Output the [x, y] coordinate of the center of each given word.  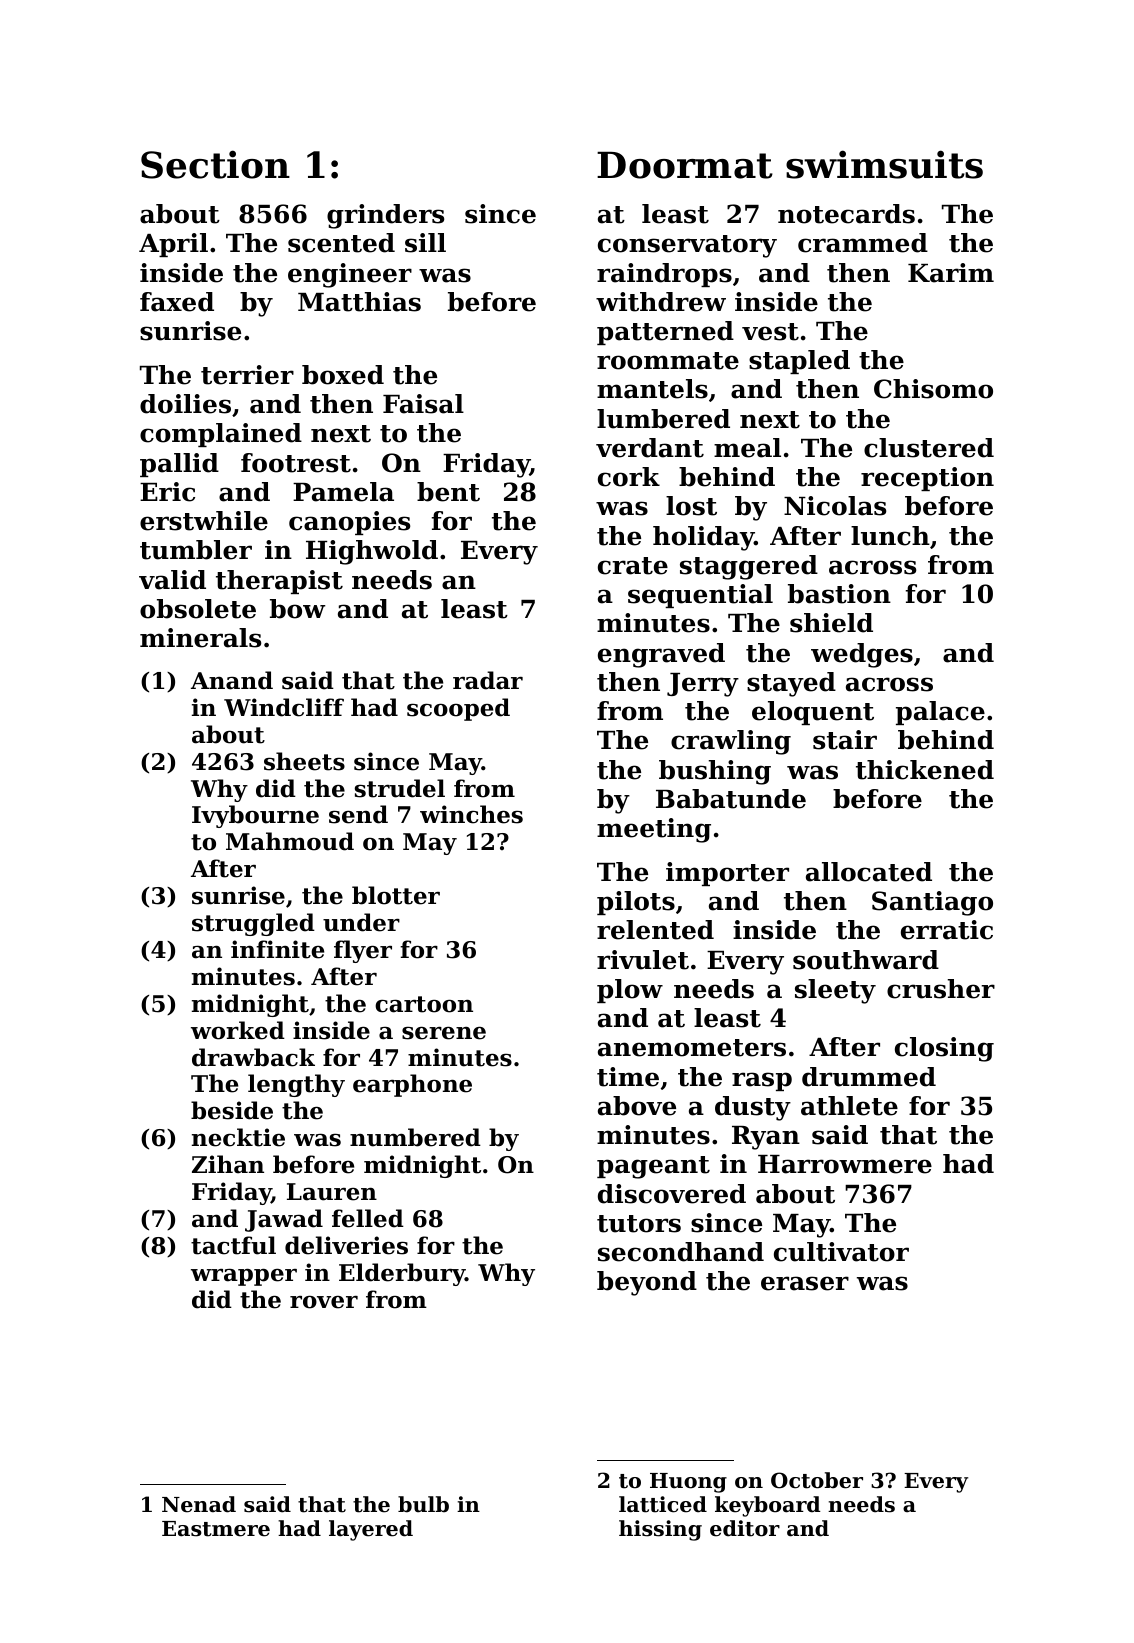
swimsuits [884, 164]
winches [471, 814]
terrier [247, 375]
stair [845, 740]
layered [371, 1530]
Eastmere [216, 1529]
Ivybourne [255, 816]
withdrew [661, 302]
